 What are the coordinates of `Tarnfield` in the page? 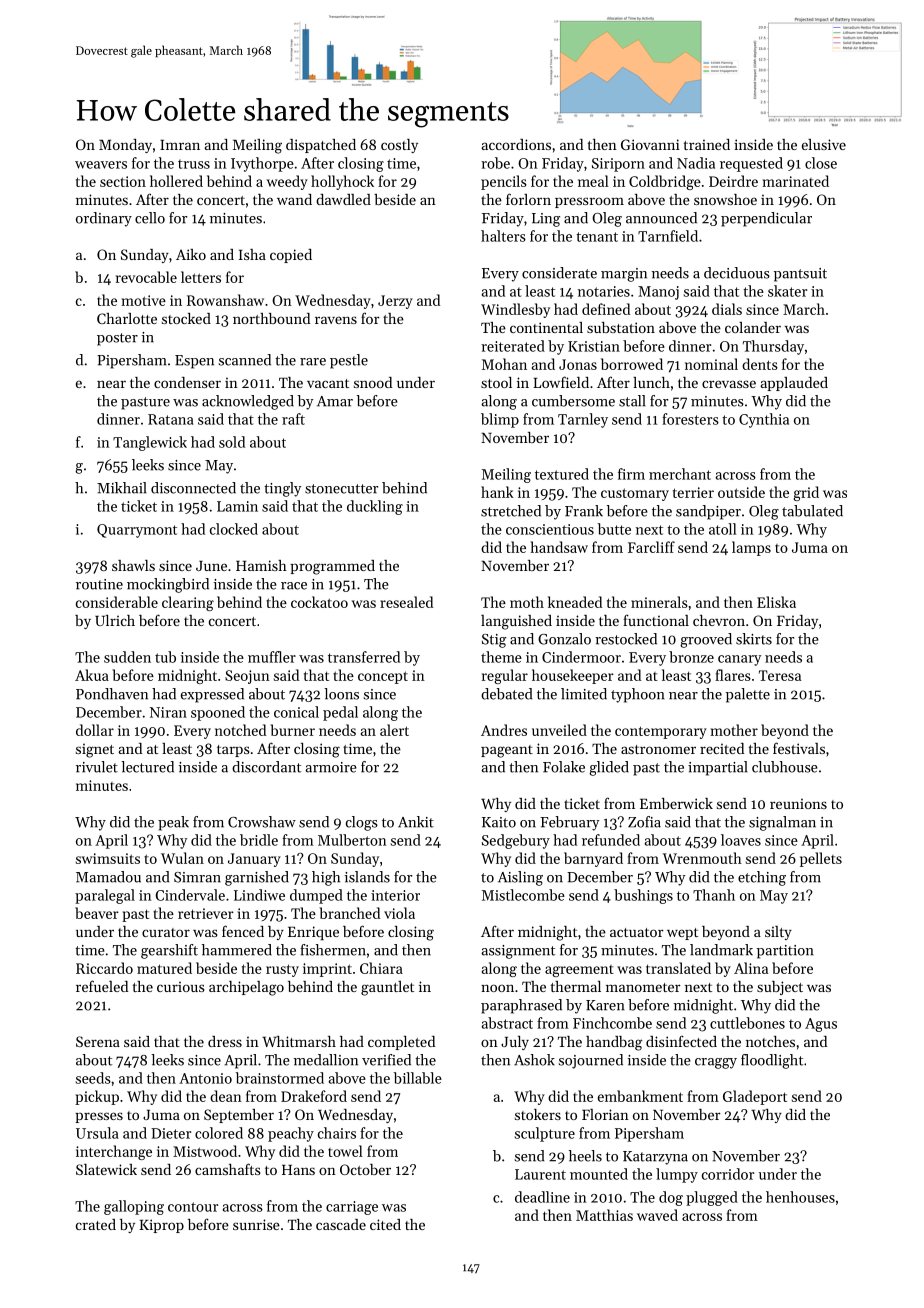 It's located at (668, 236).
